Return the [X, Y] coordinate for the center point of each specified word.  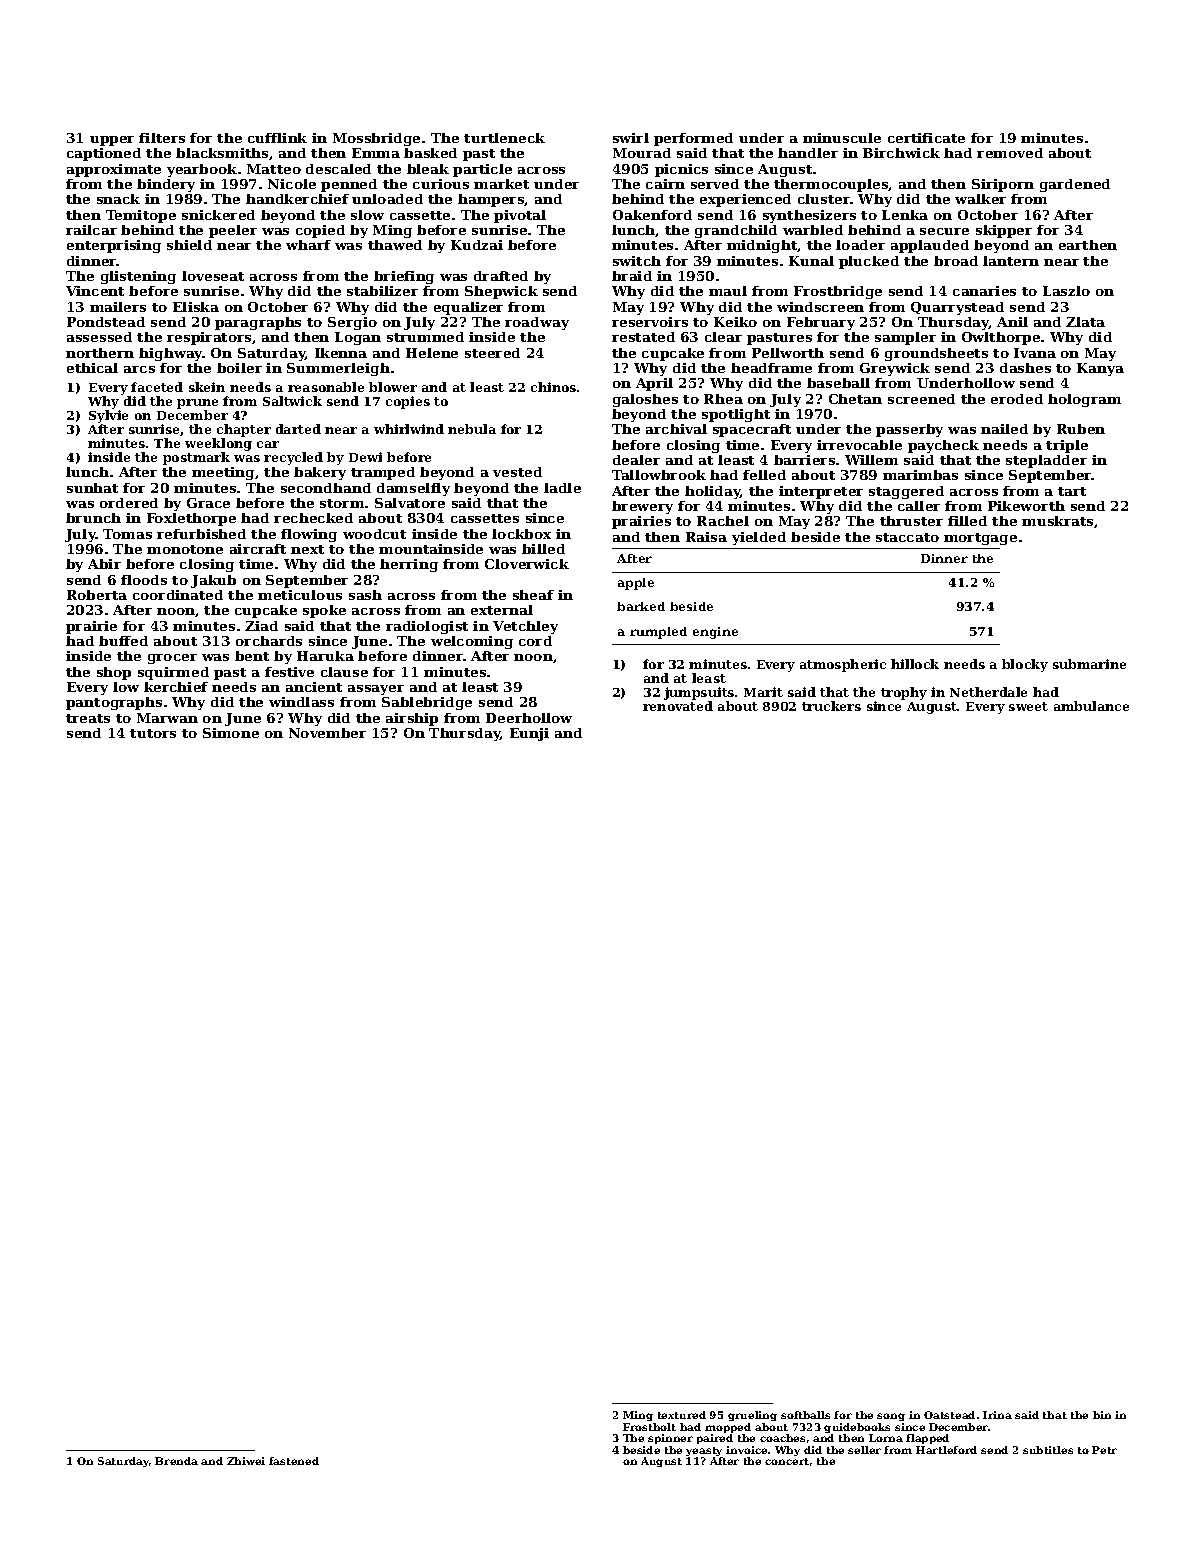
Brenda [176, 1461]
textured [682, 1415]
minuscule [842, 138]
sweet [1028, 706]
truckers [831, 706]
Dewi [365, 457]
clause [344, 672]
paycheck [943, 446]
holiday [713, 492]
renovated [678, 706]
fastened [294, 1461]
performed [693, 139]
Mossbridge [376, 139]
